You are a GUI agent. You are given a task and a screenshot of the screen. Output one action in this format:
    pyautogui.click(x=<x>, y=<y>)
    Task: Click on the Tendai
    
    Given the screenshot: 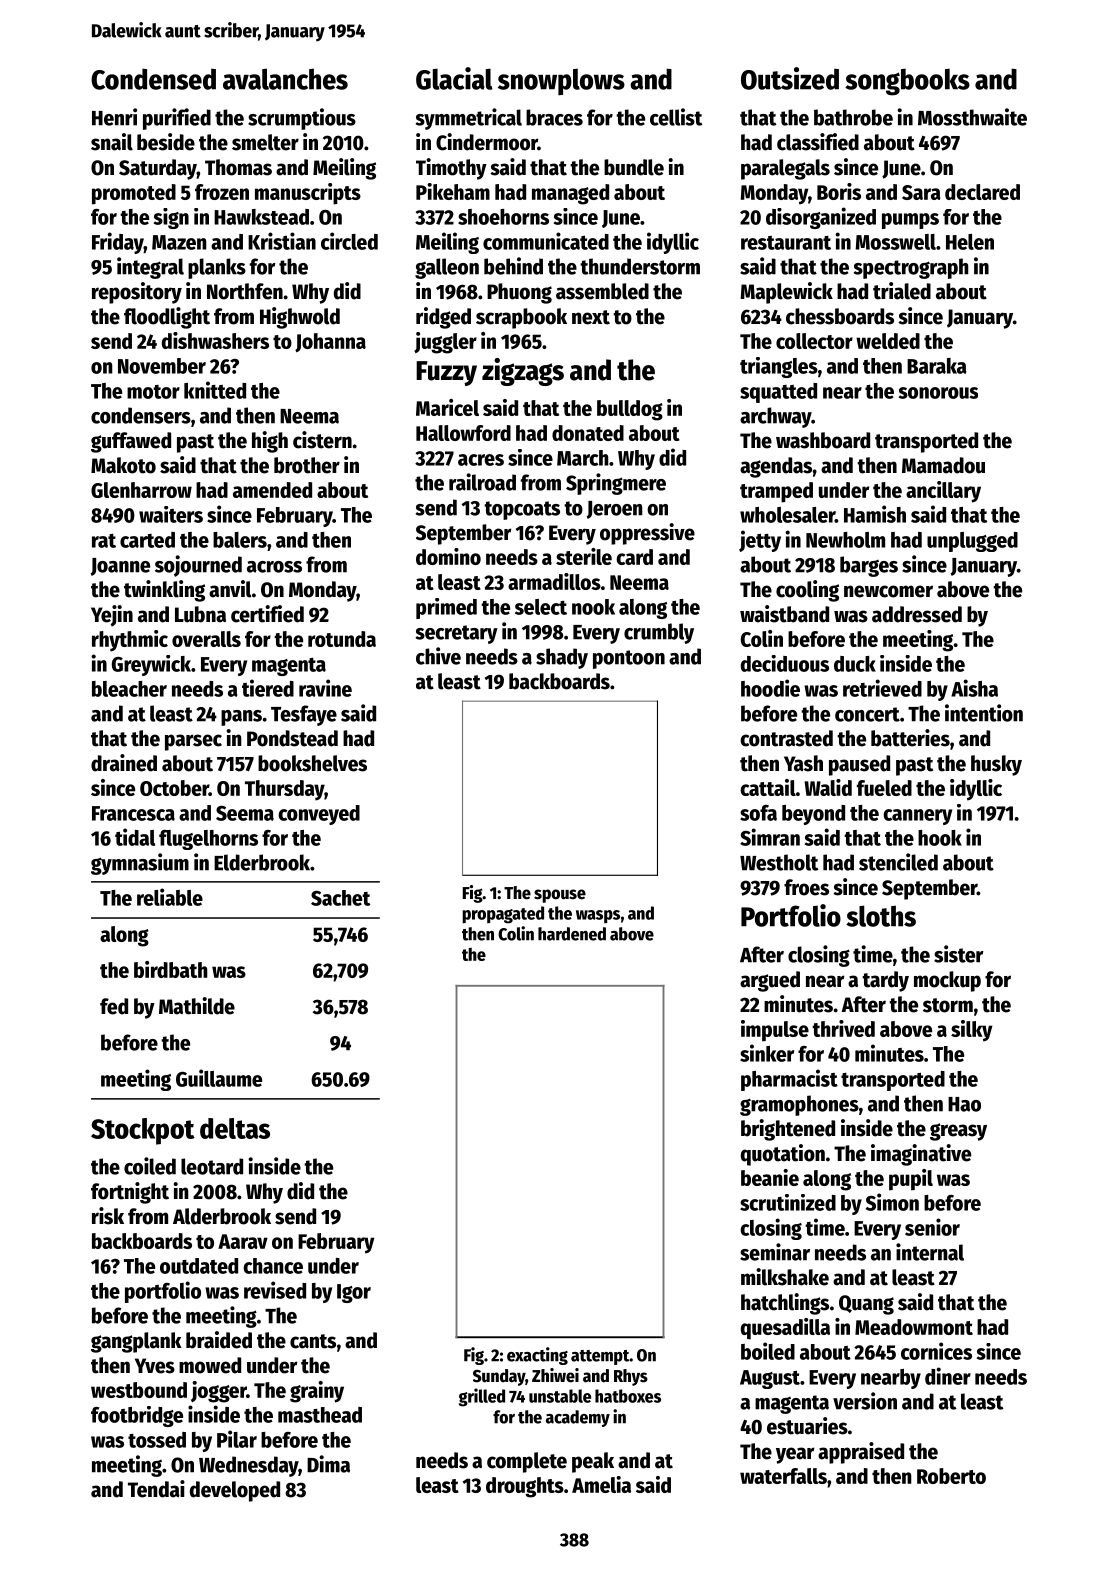 What is the action you would take?
    pyautogui.click(x=156, y=1489)
